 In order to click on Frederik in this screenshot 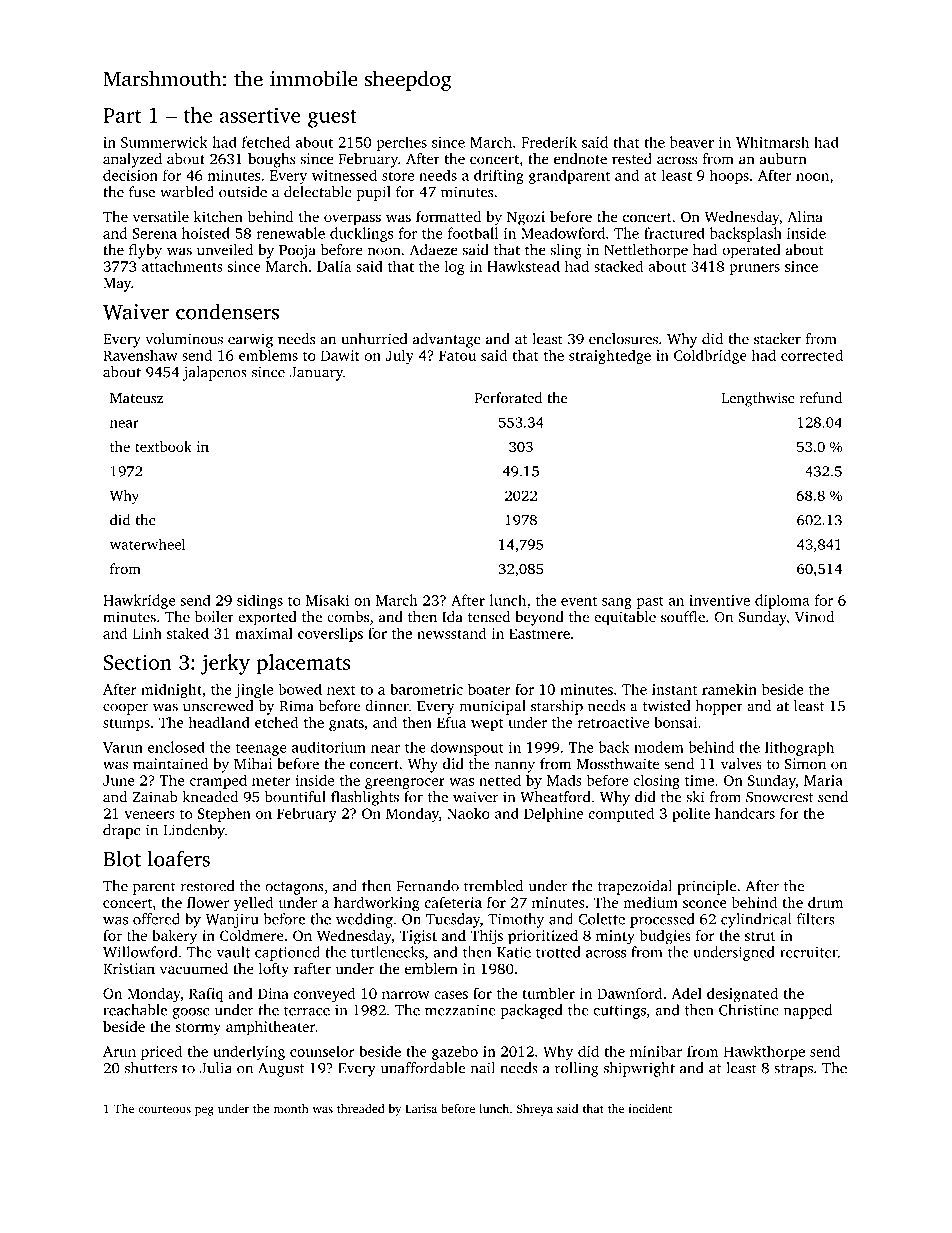, I will do `click(549, 142)`.
